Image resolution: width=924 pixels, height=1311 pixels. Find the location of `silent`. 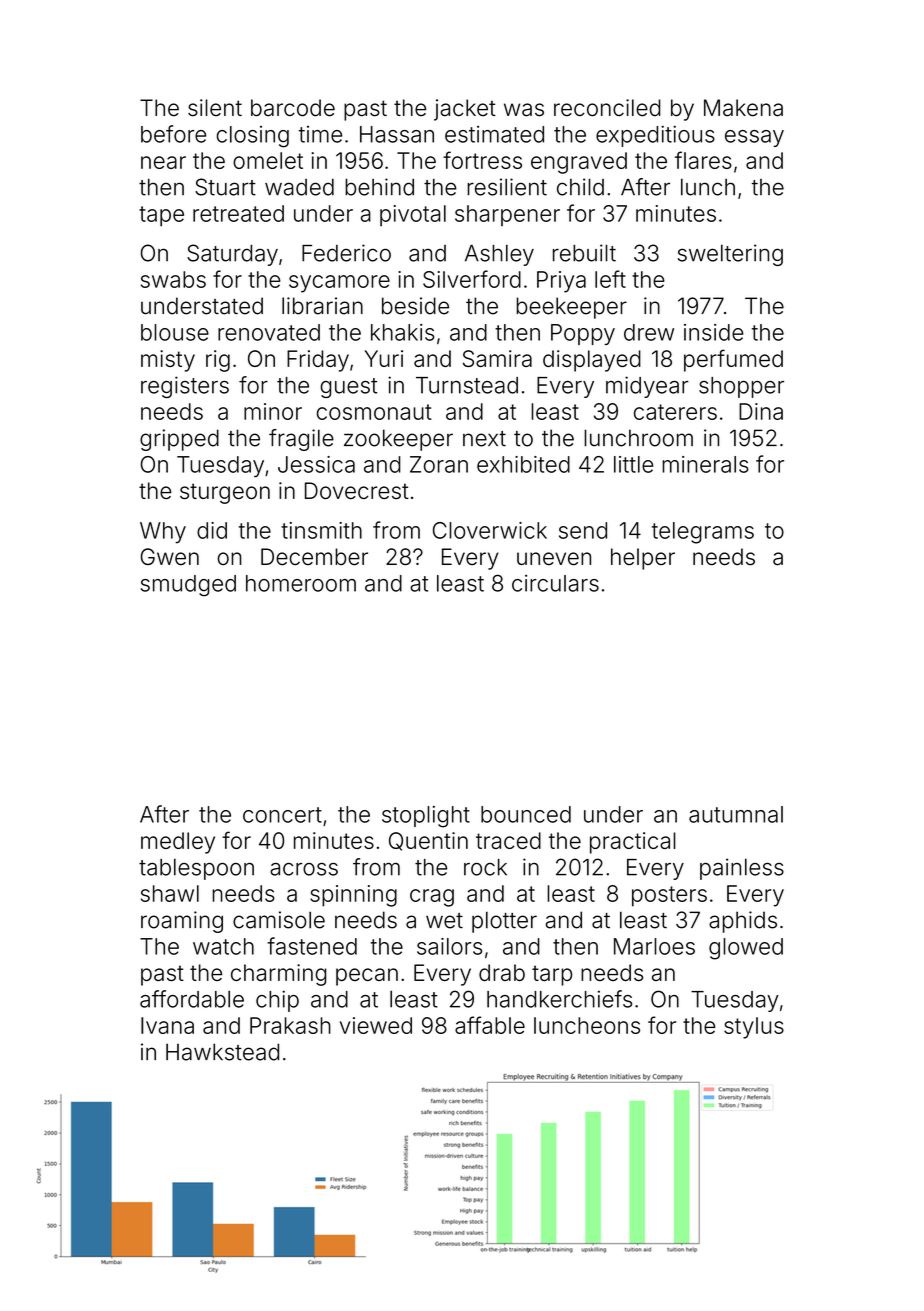

silent is located at coordinates (215, 108).
